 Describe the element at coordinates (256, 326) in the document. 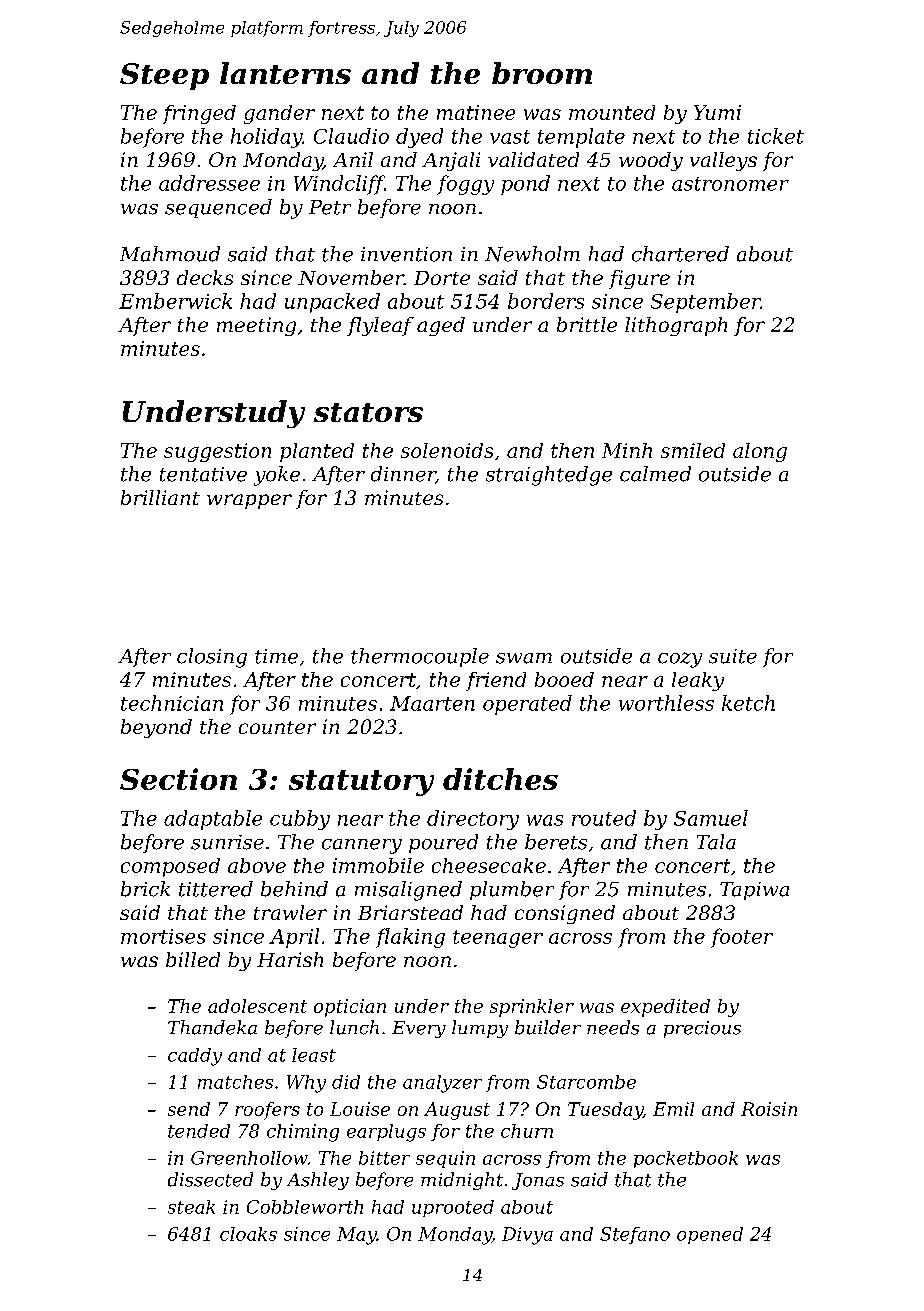

I see `meeting` at that location.
